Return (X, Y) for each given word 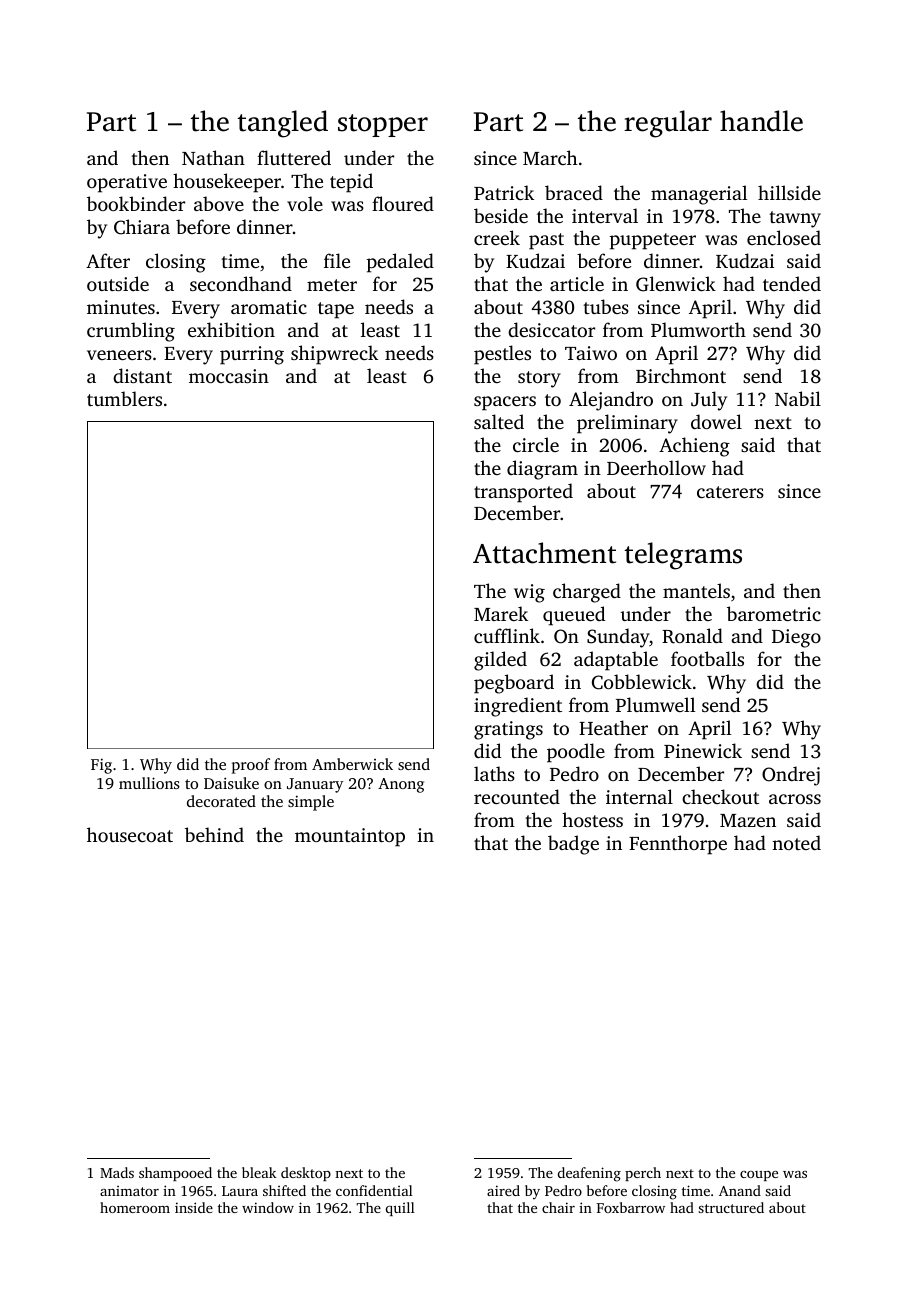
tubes (606, 306)
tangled (283, 124)
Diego (796, 638)
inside (194, 1207)
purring (252, 355)
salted (499, 421)
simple (311, 803)
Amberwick (352, 764)
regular (668, 124)
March (550, 157)
